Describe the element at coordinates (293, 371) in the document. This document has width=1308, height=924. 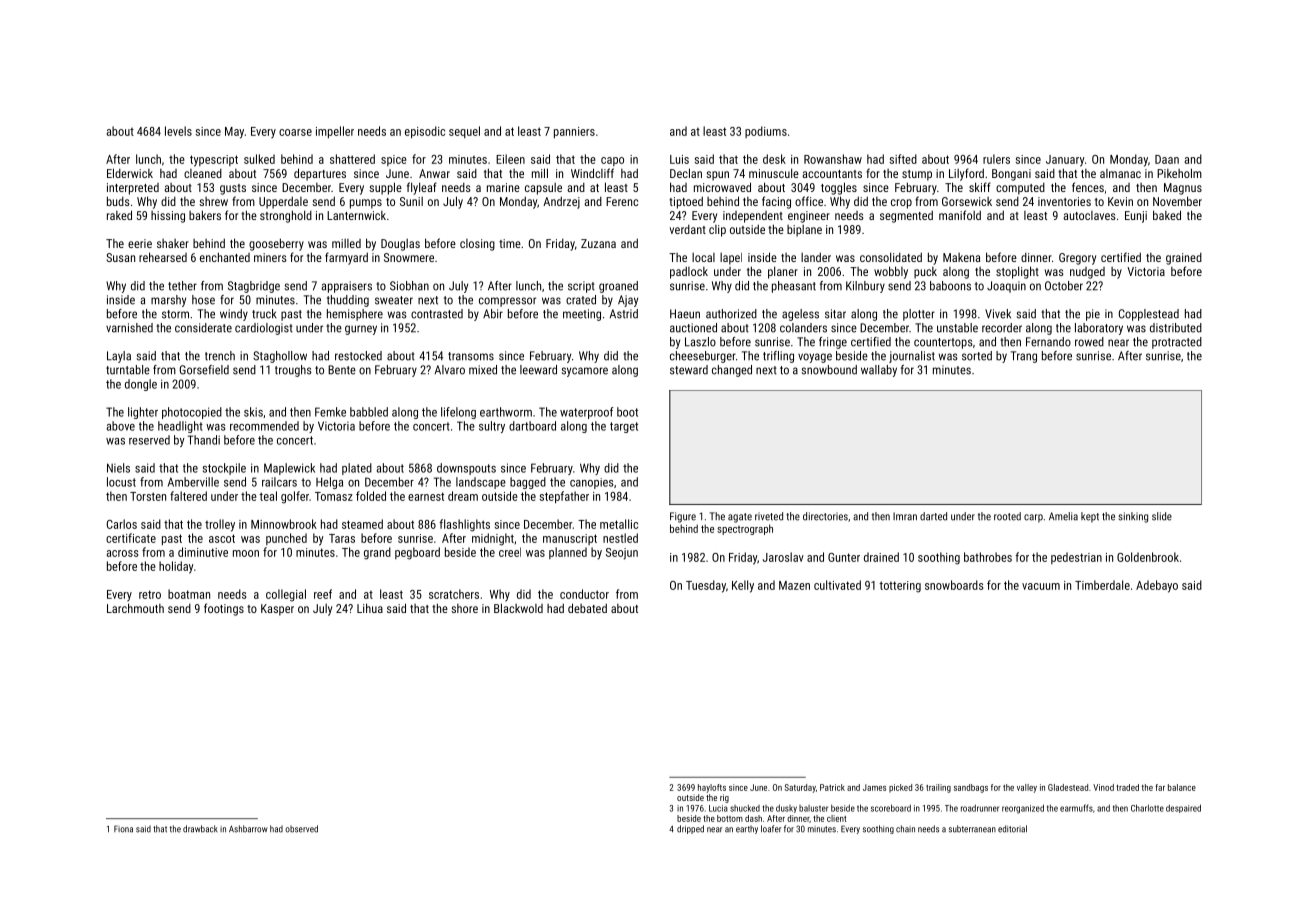
I see `troughs` at that location.
